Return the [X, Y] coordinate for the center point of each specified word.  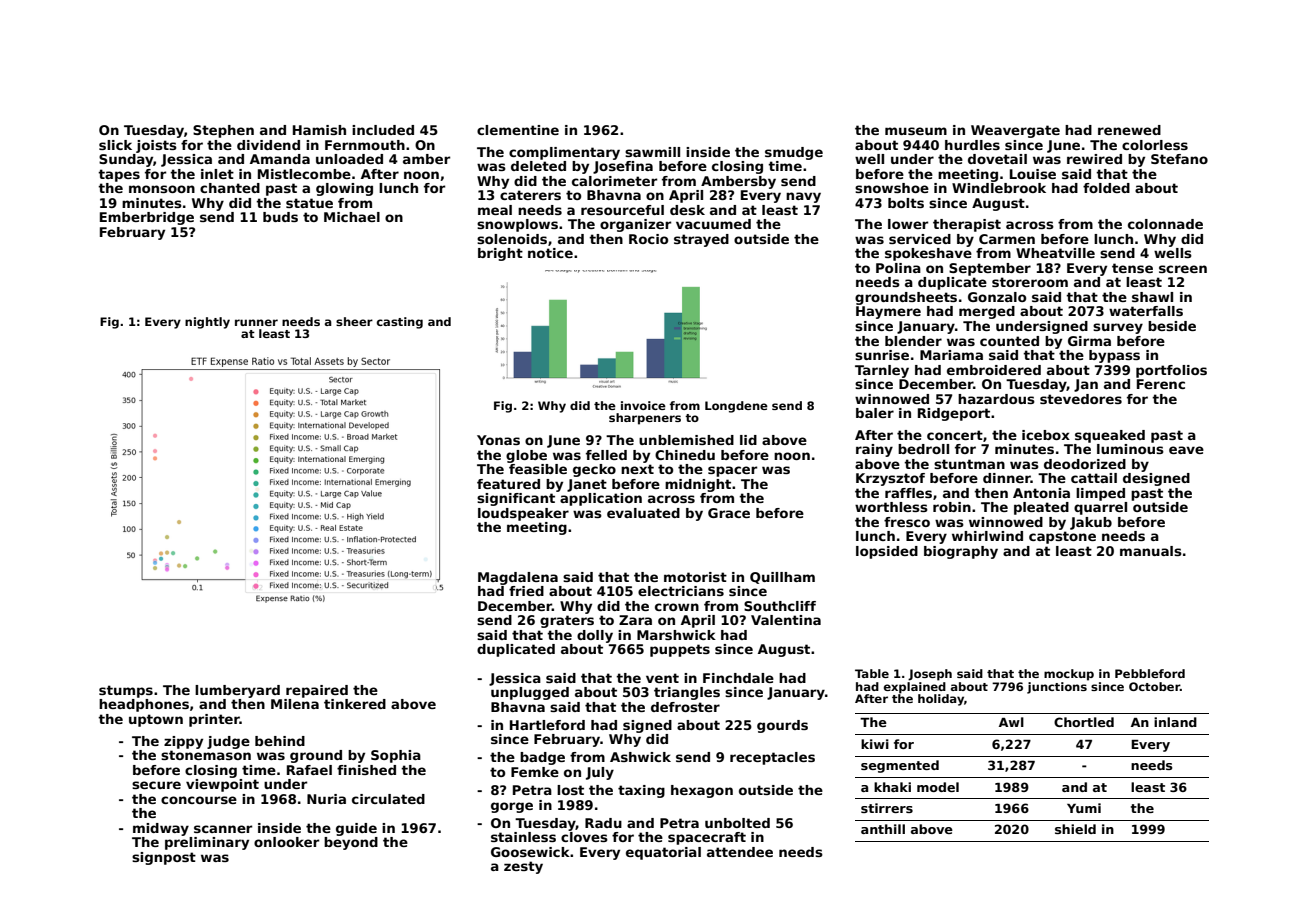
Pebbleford [1150, 673]
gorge [512, 807]
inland [1175, 722]
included [383, 130]
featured [508, 484]
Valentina [786, 620]
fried [526, 591]
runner [256, 322]
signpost [164, 858]
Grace [729, 513]
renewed [1129, 130]
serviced [920, 239]
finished [366, 770]
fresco [907, 522]
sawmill [652, 152]
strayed [701, 240]
